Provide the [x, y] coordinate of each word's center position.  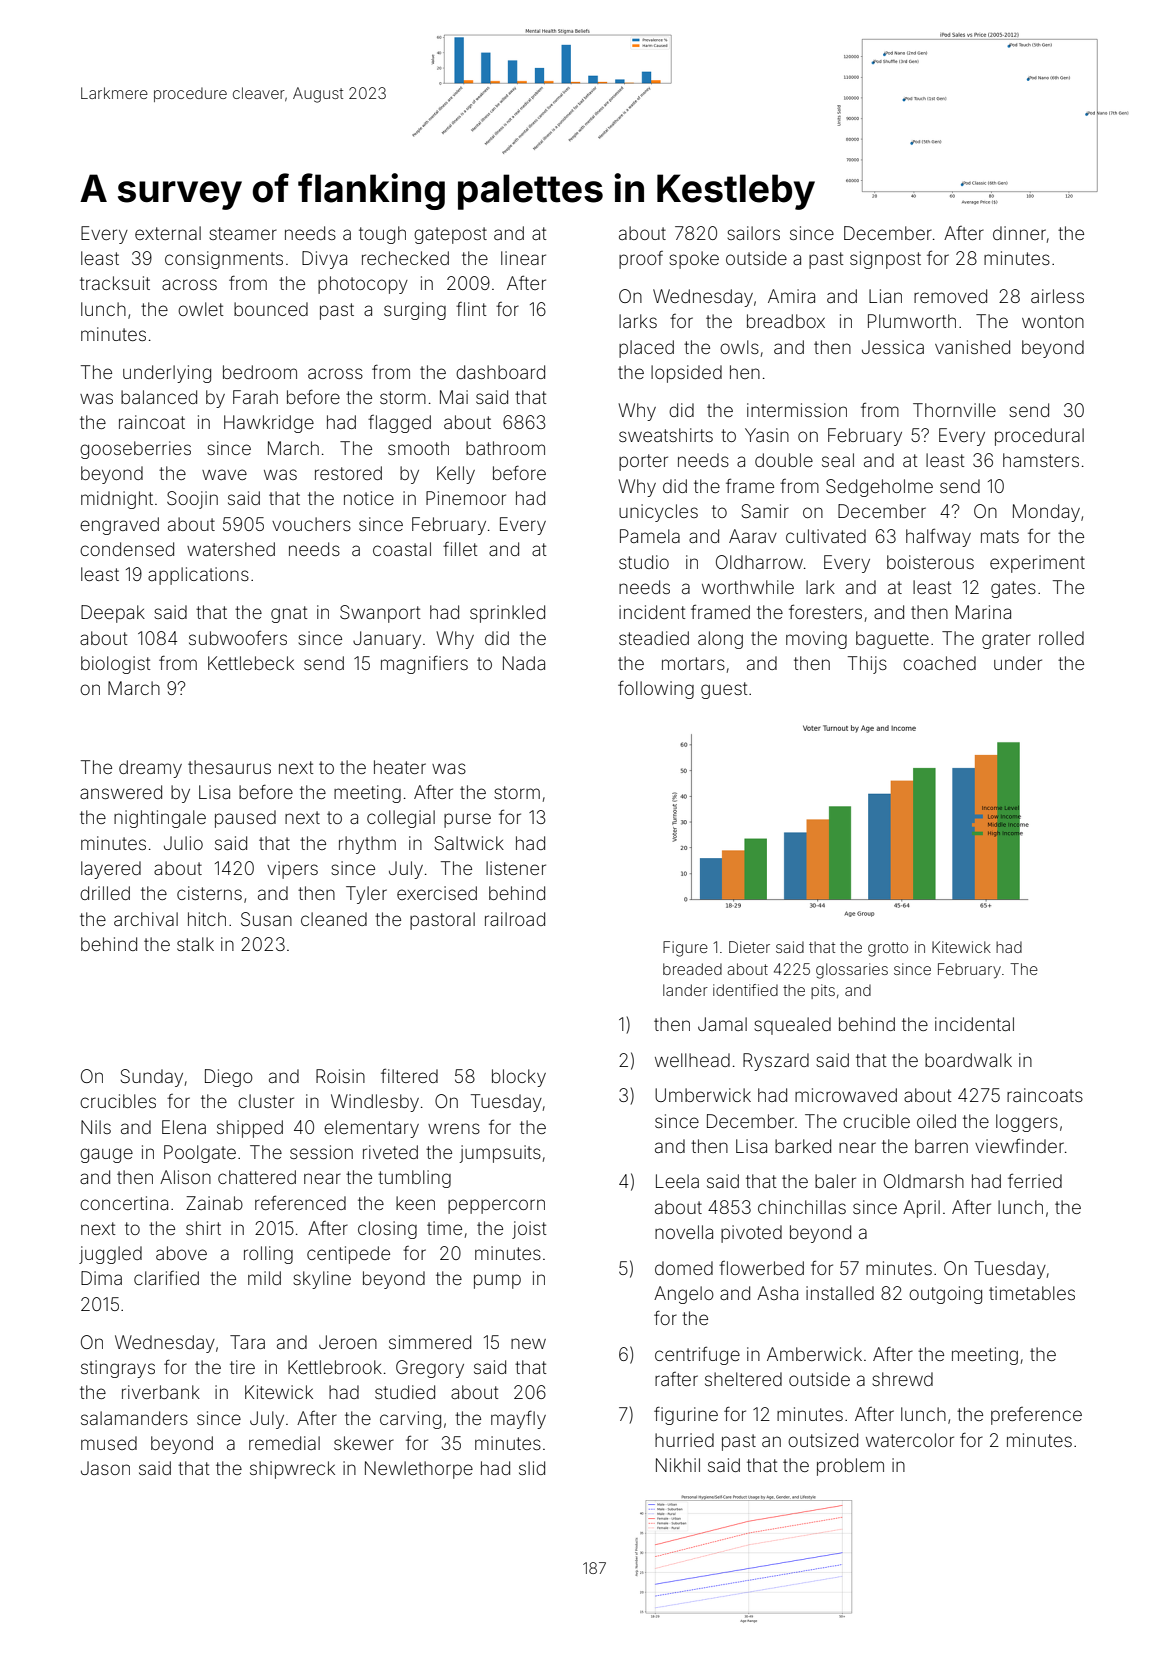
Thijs [867, 665]
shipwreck [292, 1470]
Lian [885, 296]
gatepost [450, 235]
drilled [105, 893]
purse [467, 820]
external [168, 233]
